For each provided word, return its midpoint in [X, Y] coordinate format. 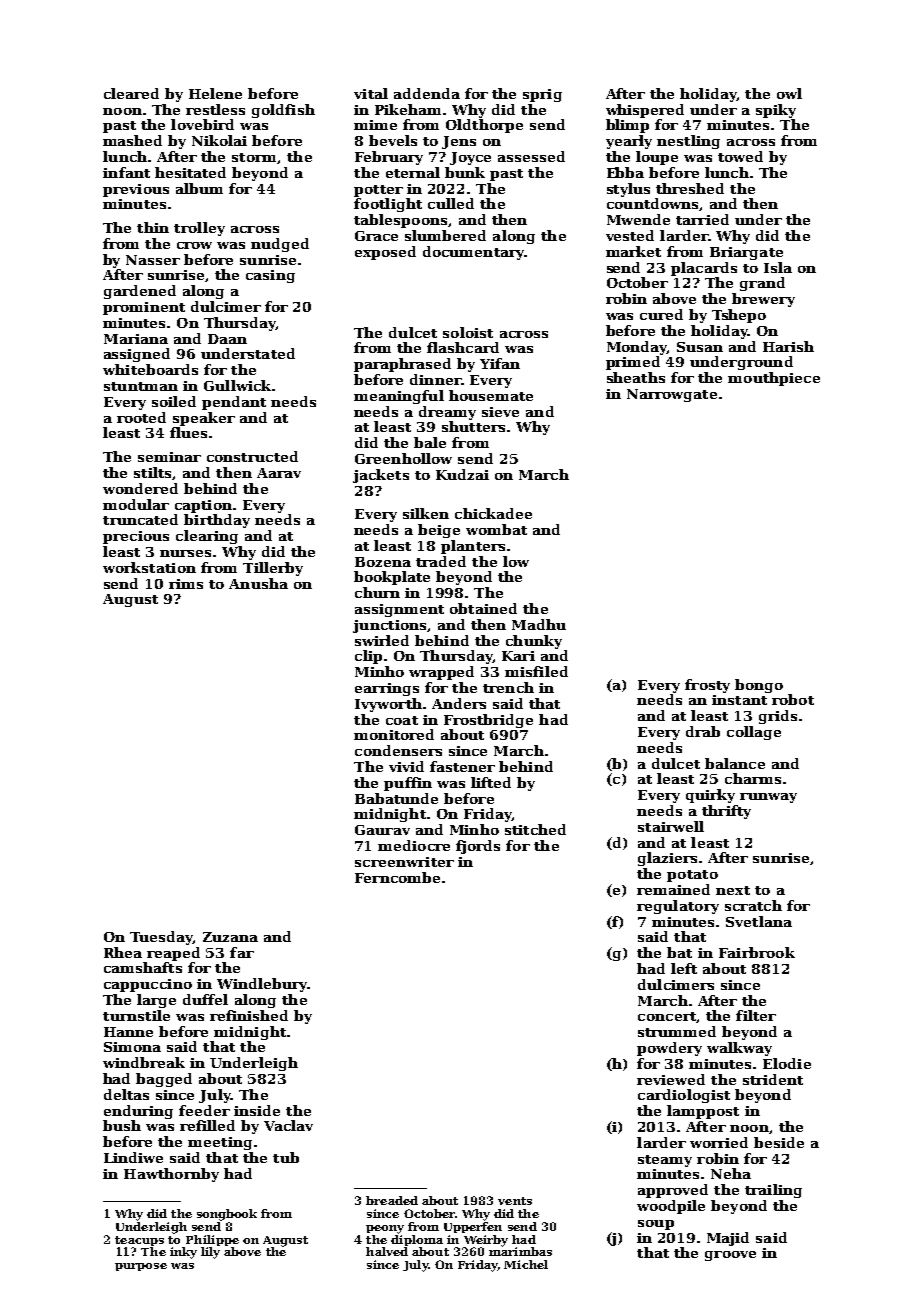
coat [402, 720]
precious [136, 537]
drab [703, 731]
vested [630, 235]
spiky [776, 111]
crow [194, 245]
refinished [249, 1015]
